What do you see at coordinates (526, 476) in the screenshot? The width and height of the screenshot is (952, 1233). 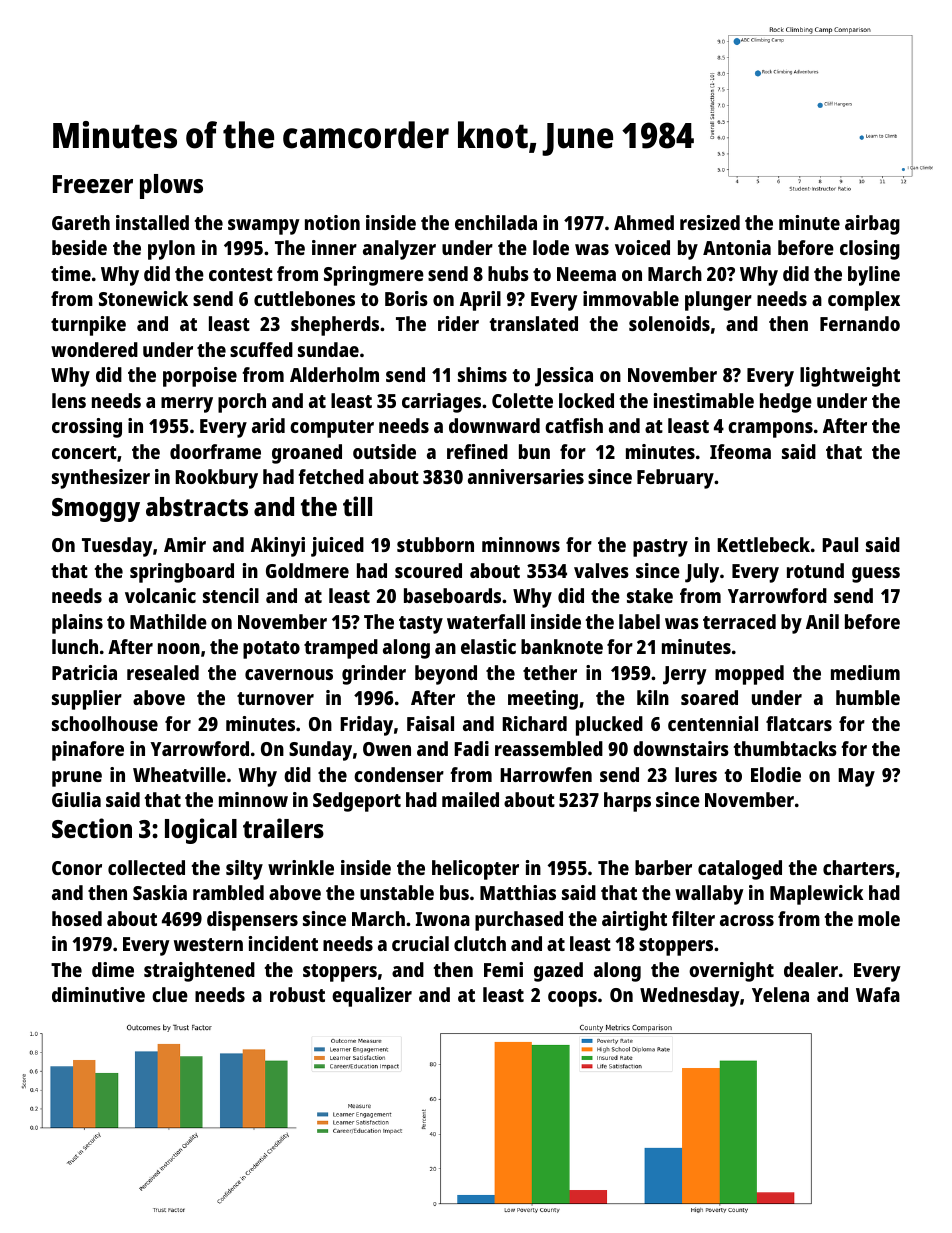 I see `anniversaries` at bounding box center [526, 476].
